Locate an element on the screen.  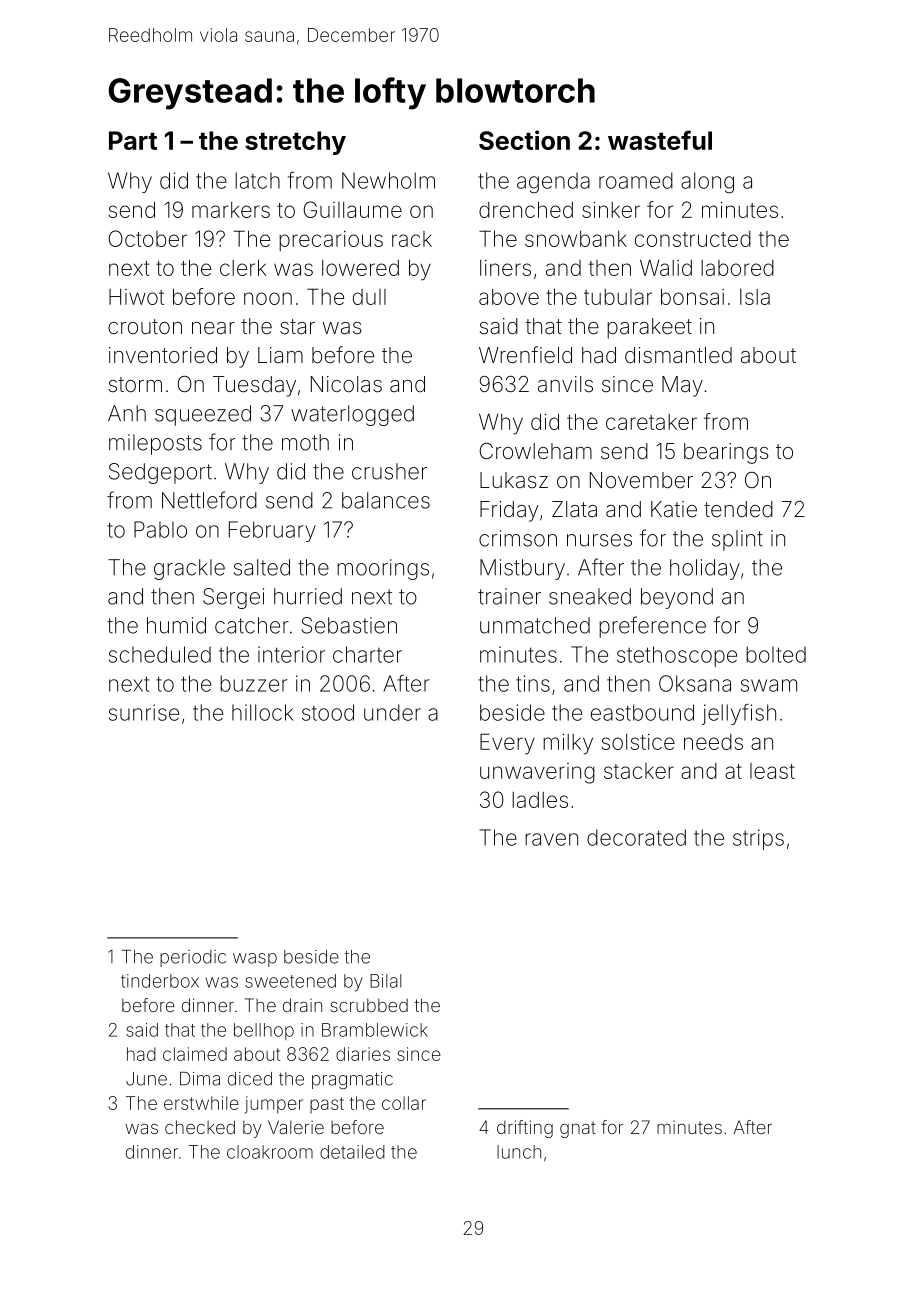
swam is located at coordinates (769, 685).
